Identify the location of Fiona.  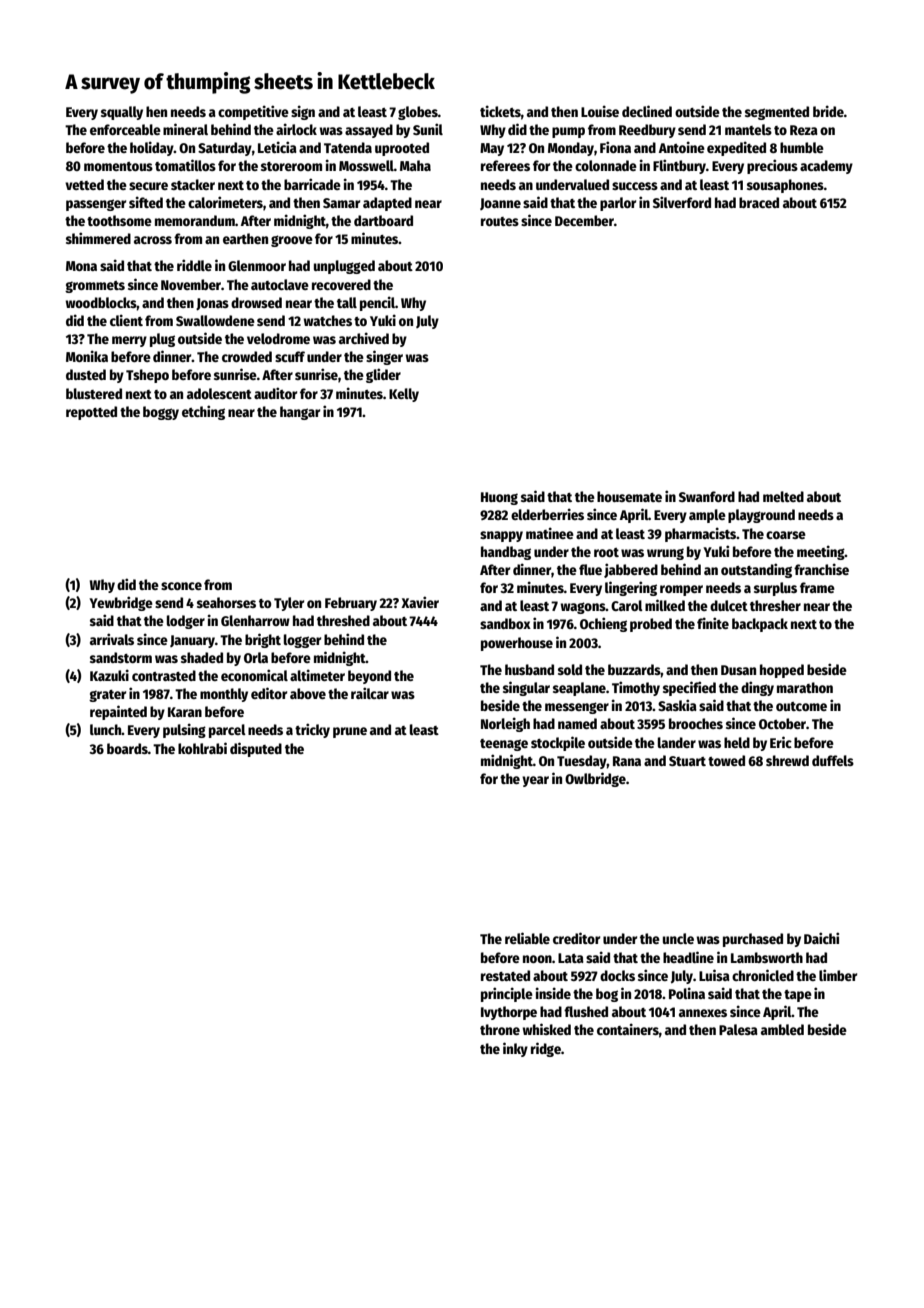
(615, 147).
